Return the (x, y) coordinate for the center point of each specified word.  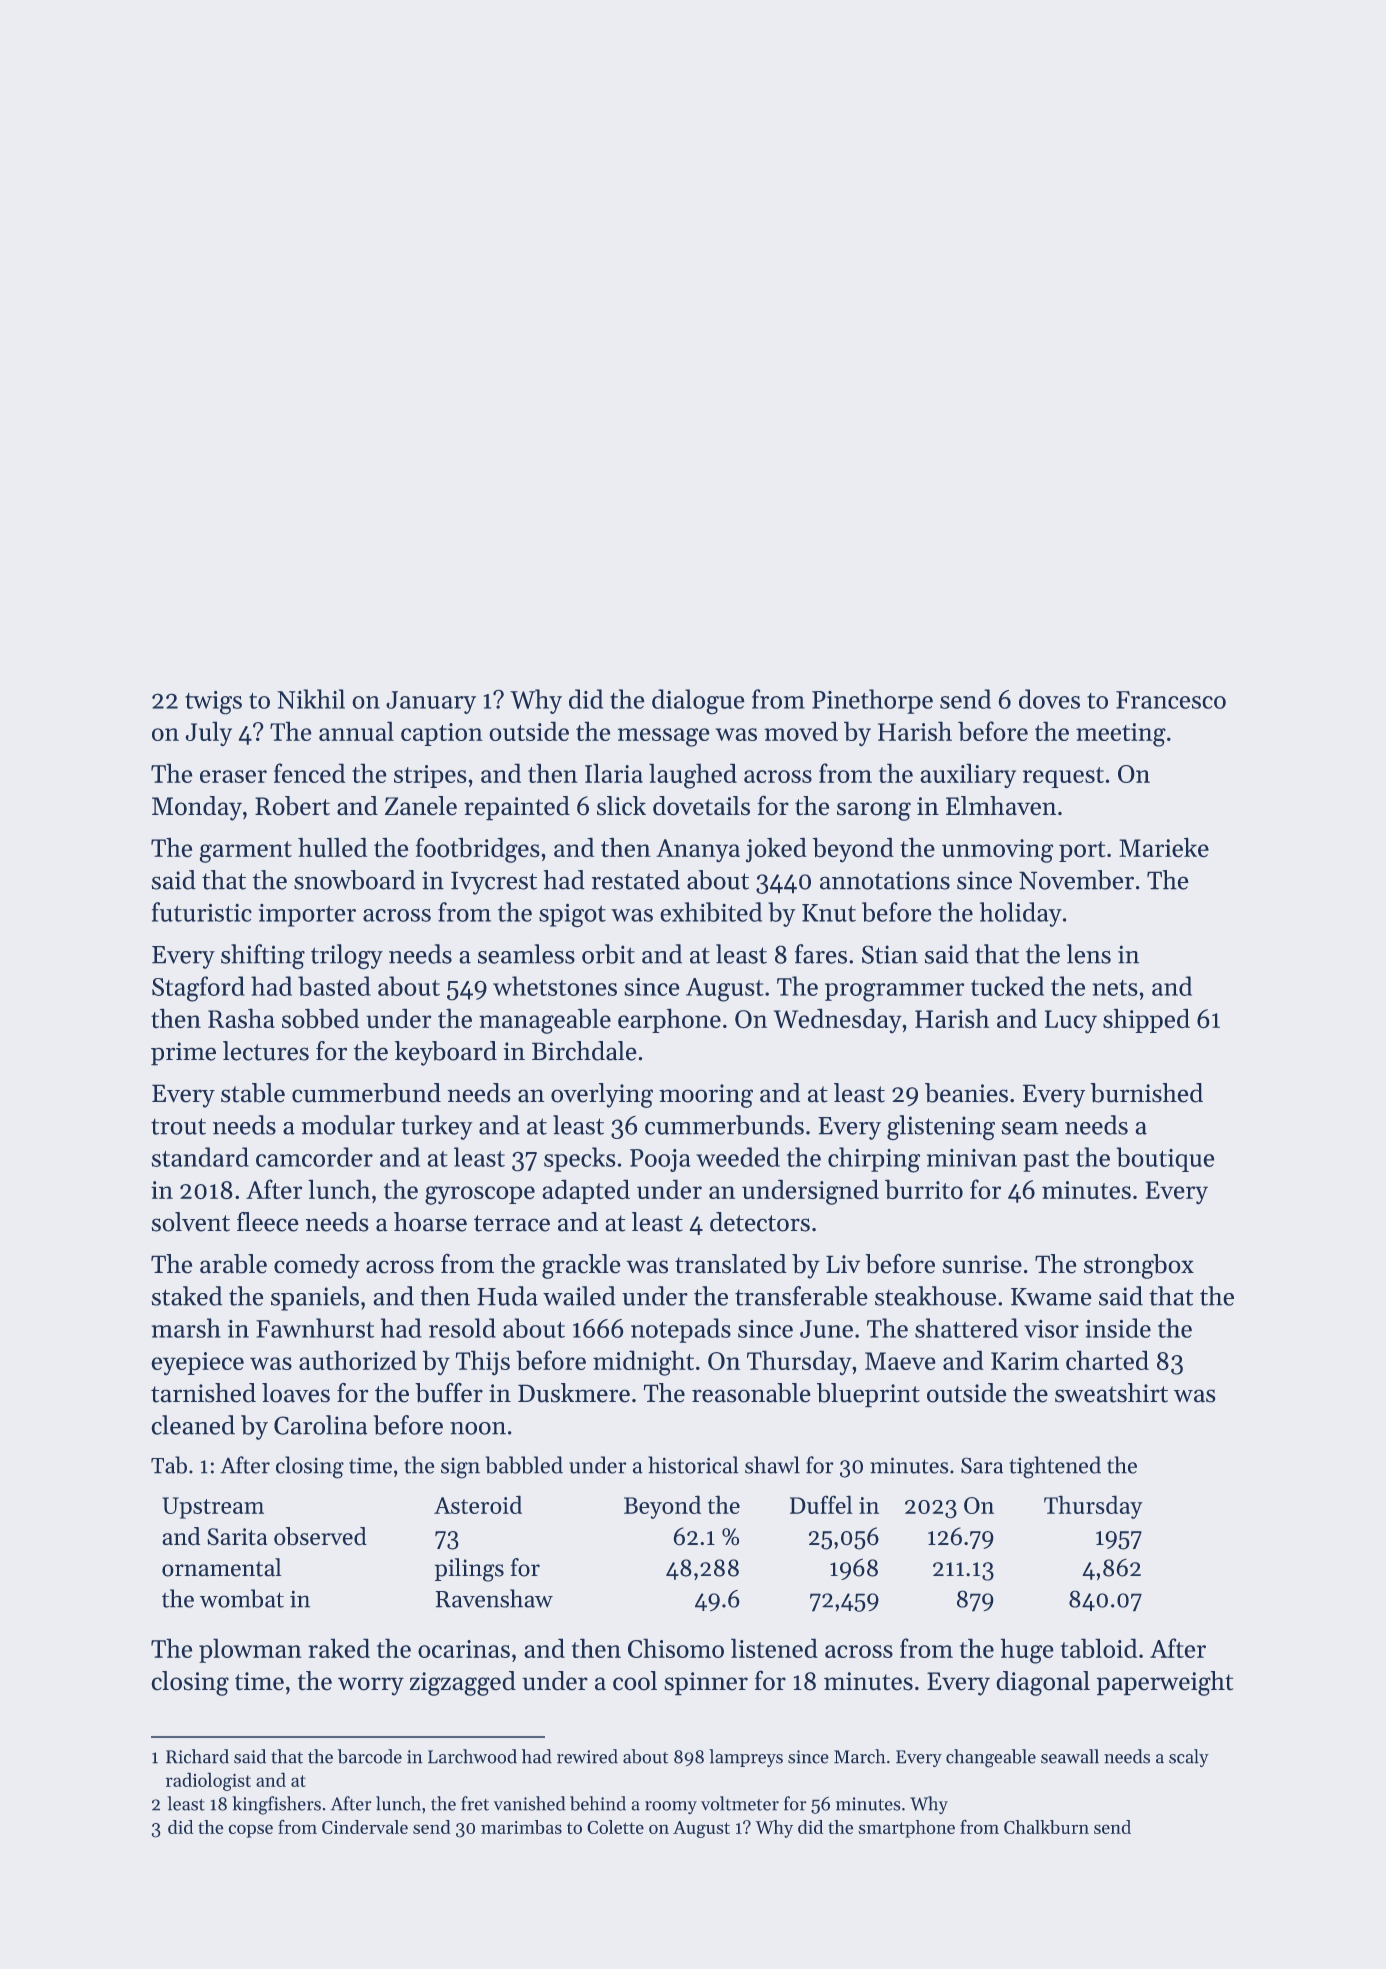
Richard (197, 1756)
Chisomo (676, 1648)
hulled (332, 847)
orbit (608, 954)
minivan (972, 1158)
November (1076, 880)
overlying (602, 1095)
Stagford (198, 989)
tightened (1055, 1467)
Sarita (237, 1537)
